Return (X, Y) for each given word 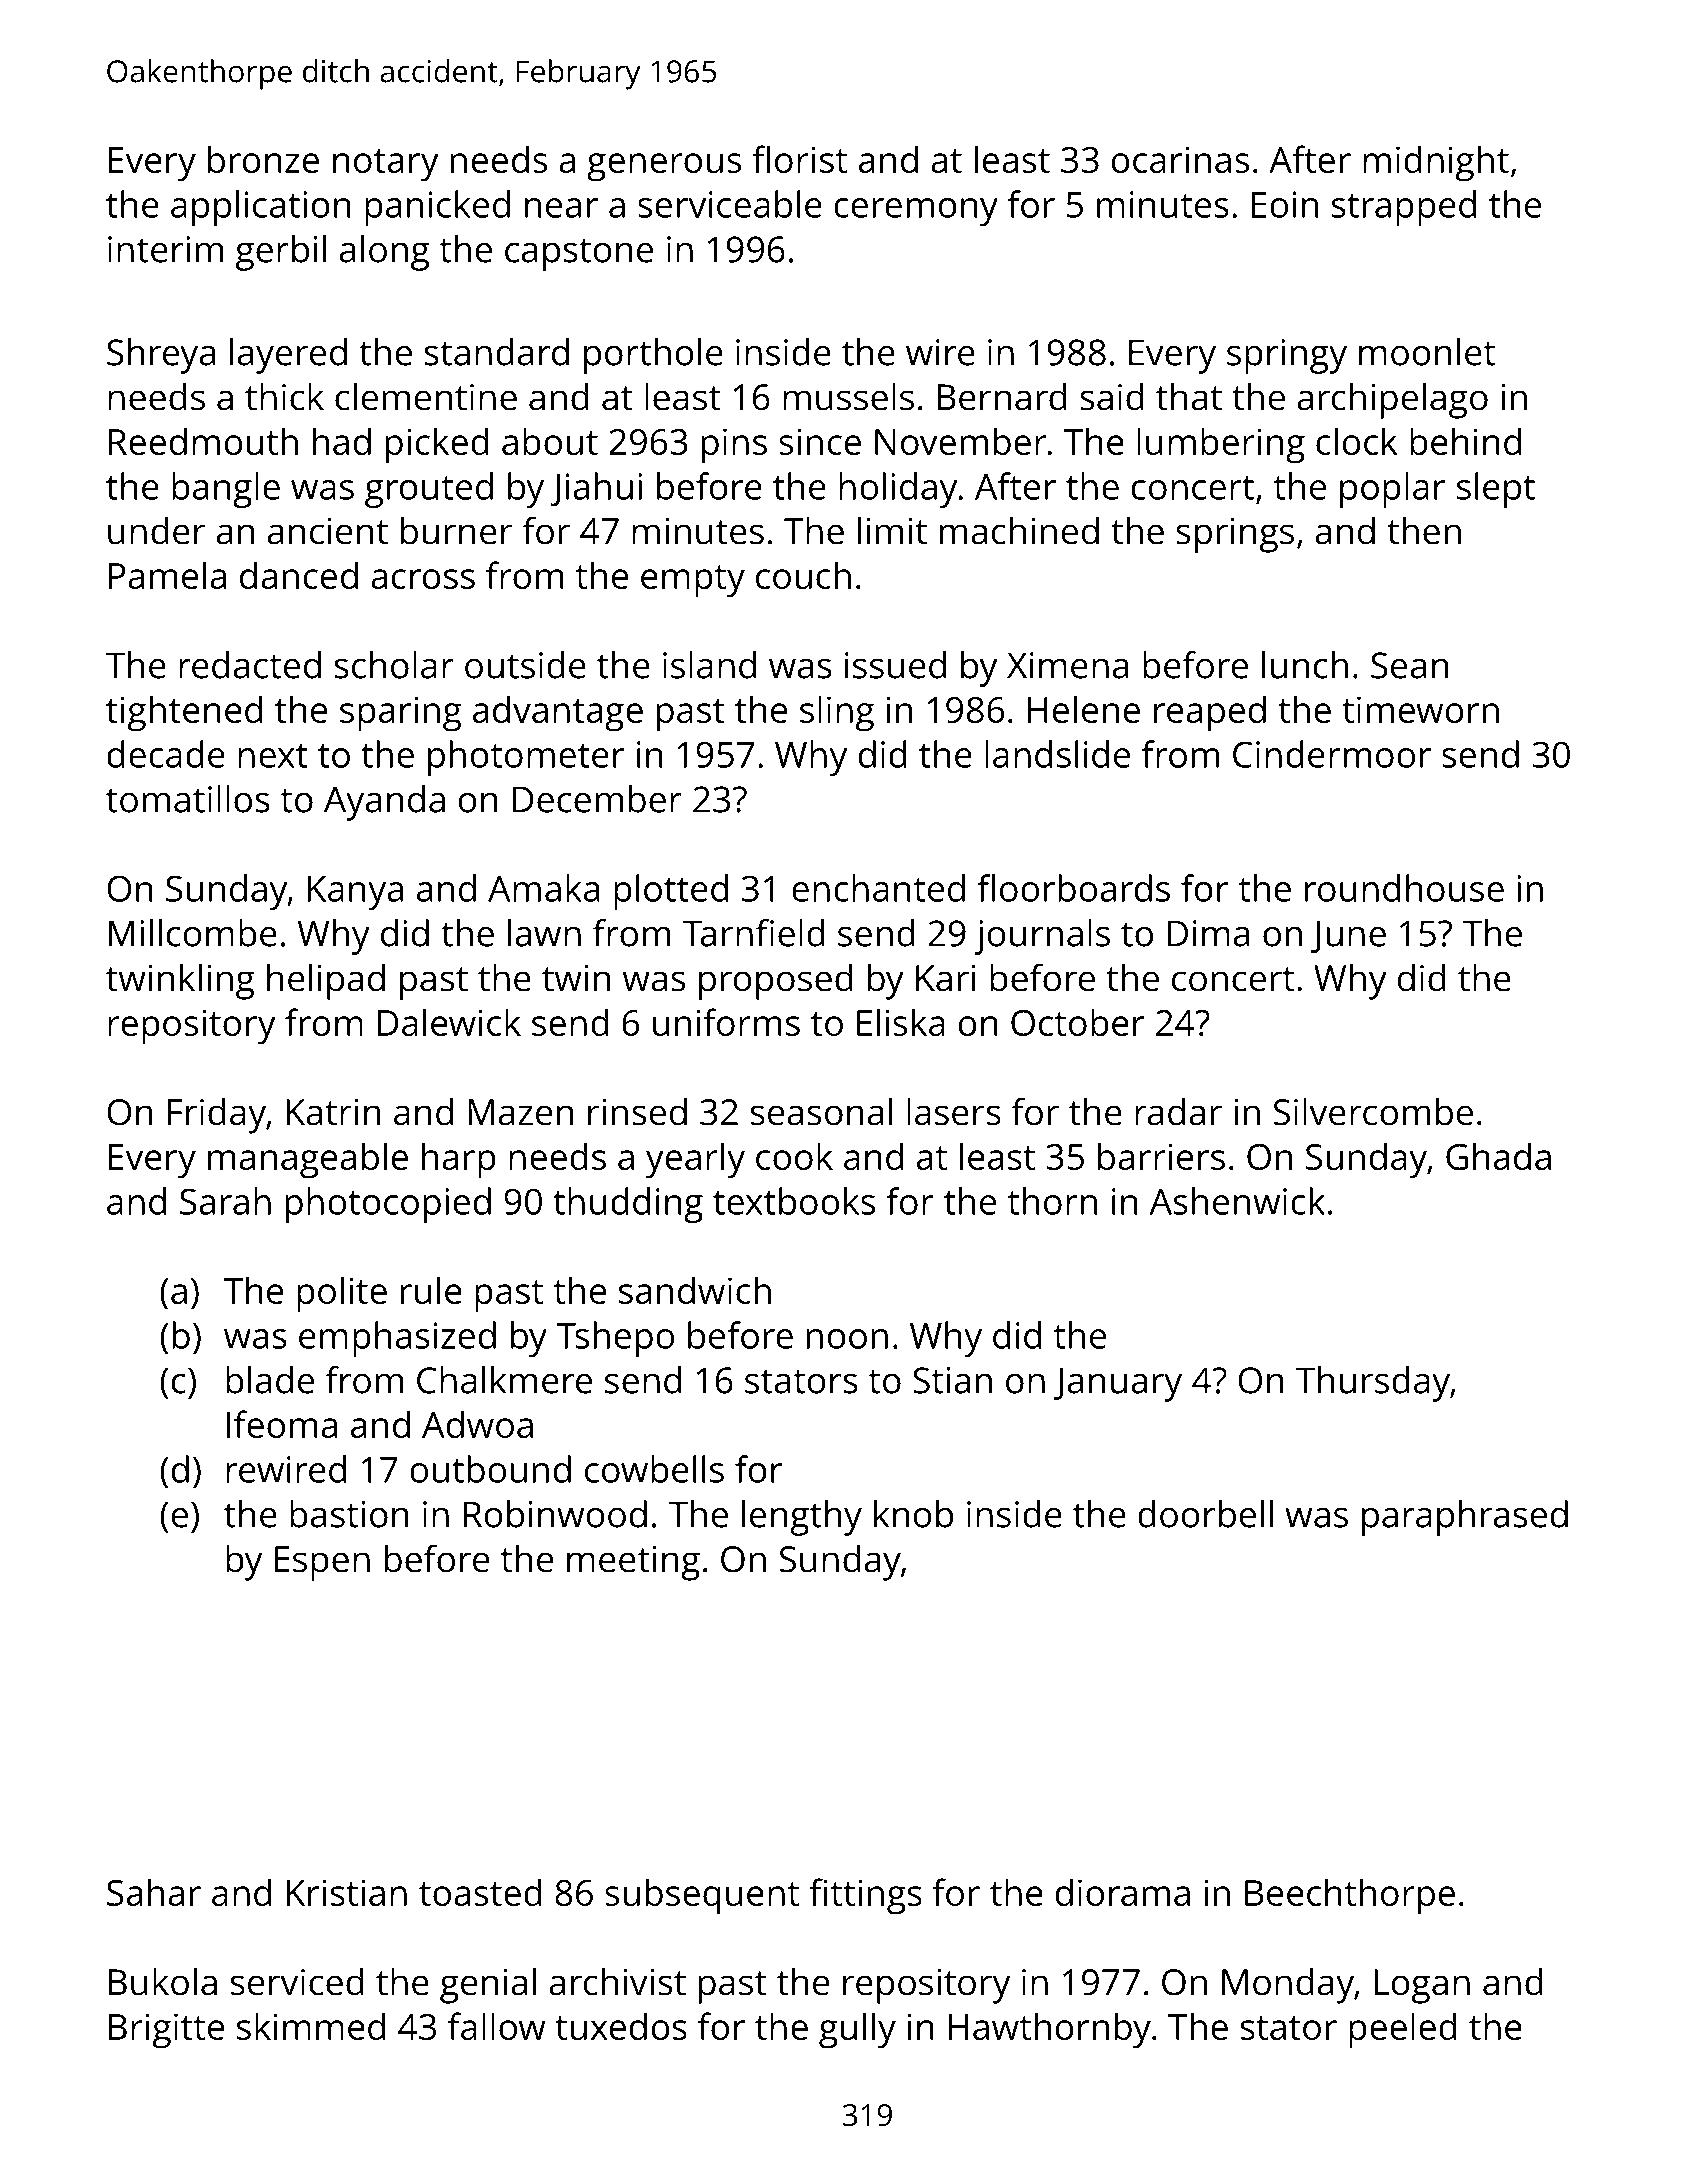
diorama (1123, 1892)
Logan (1422, 1986)
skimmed (311, 2026)
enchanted (878, 888)
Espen (322, 1563)
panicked (437, 208)
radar (1178, 1112)
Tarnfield (753, 933)
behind (1465, 441)
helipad (326, 982)
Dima (1208, 933)
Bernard (1002, 397)
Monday (1288, 1986)
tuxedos (621, 2026)
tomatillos (188, 799)
